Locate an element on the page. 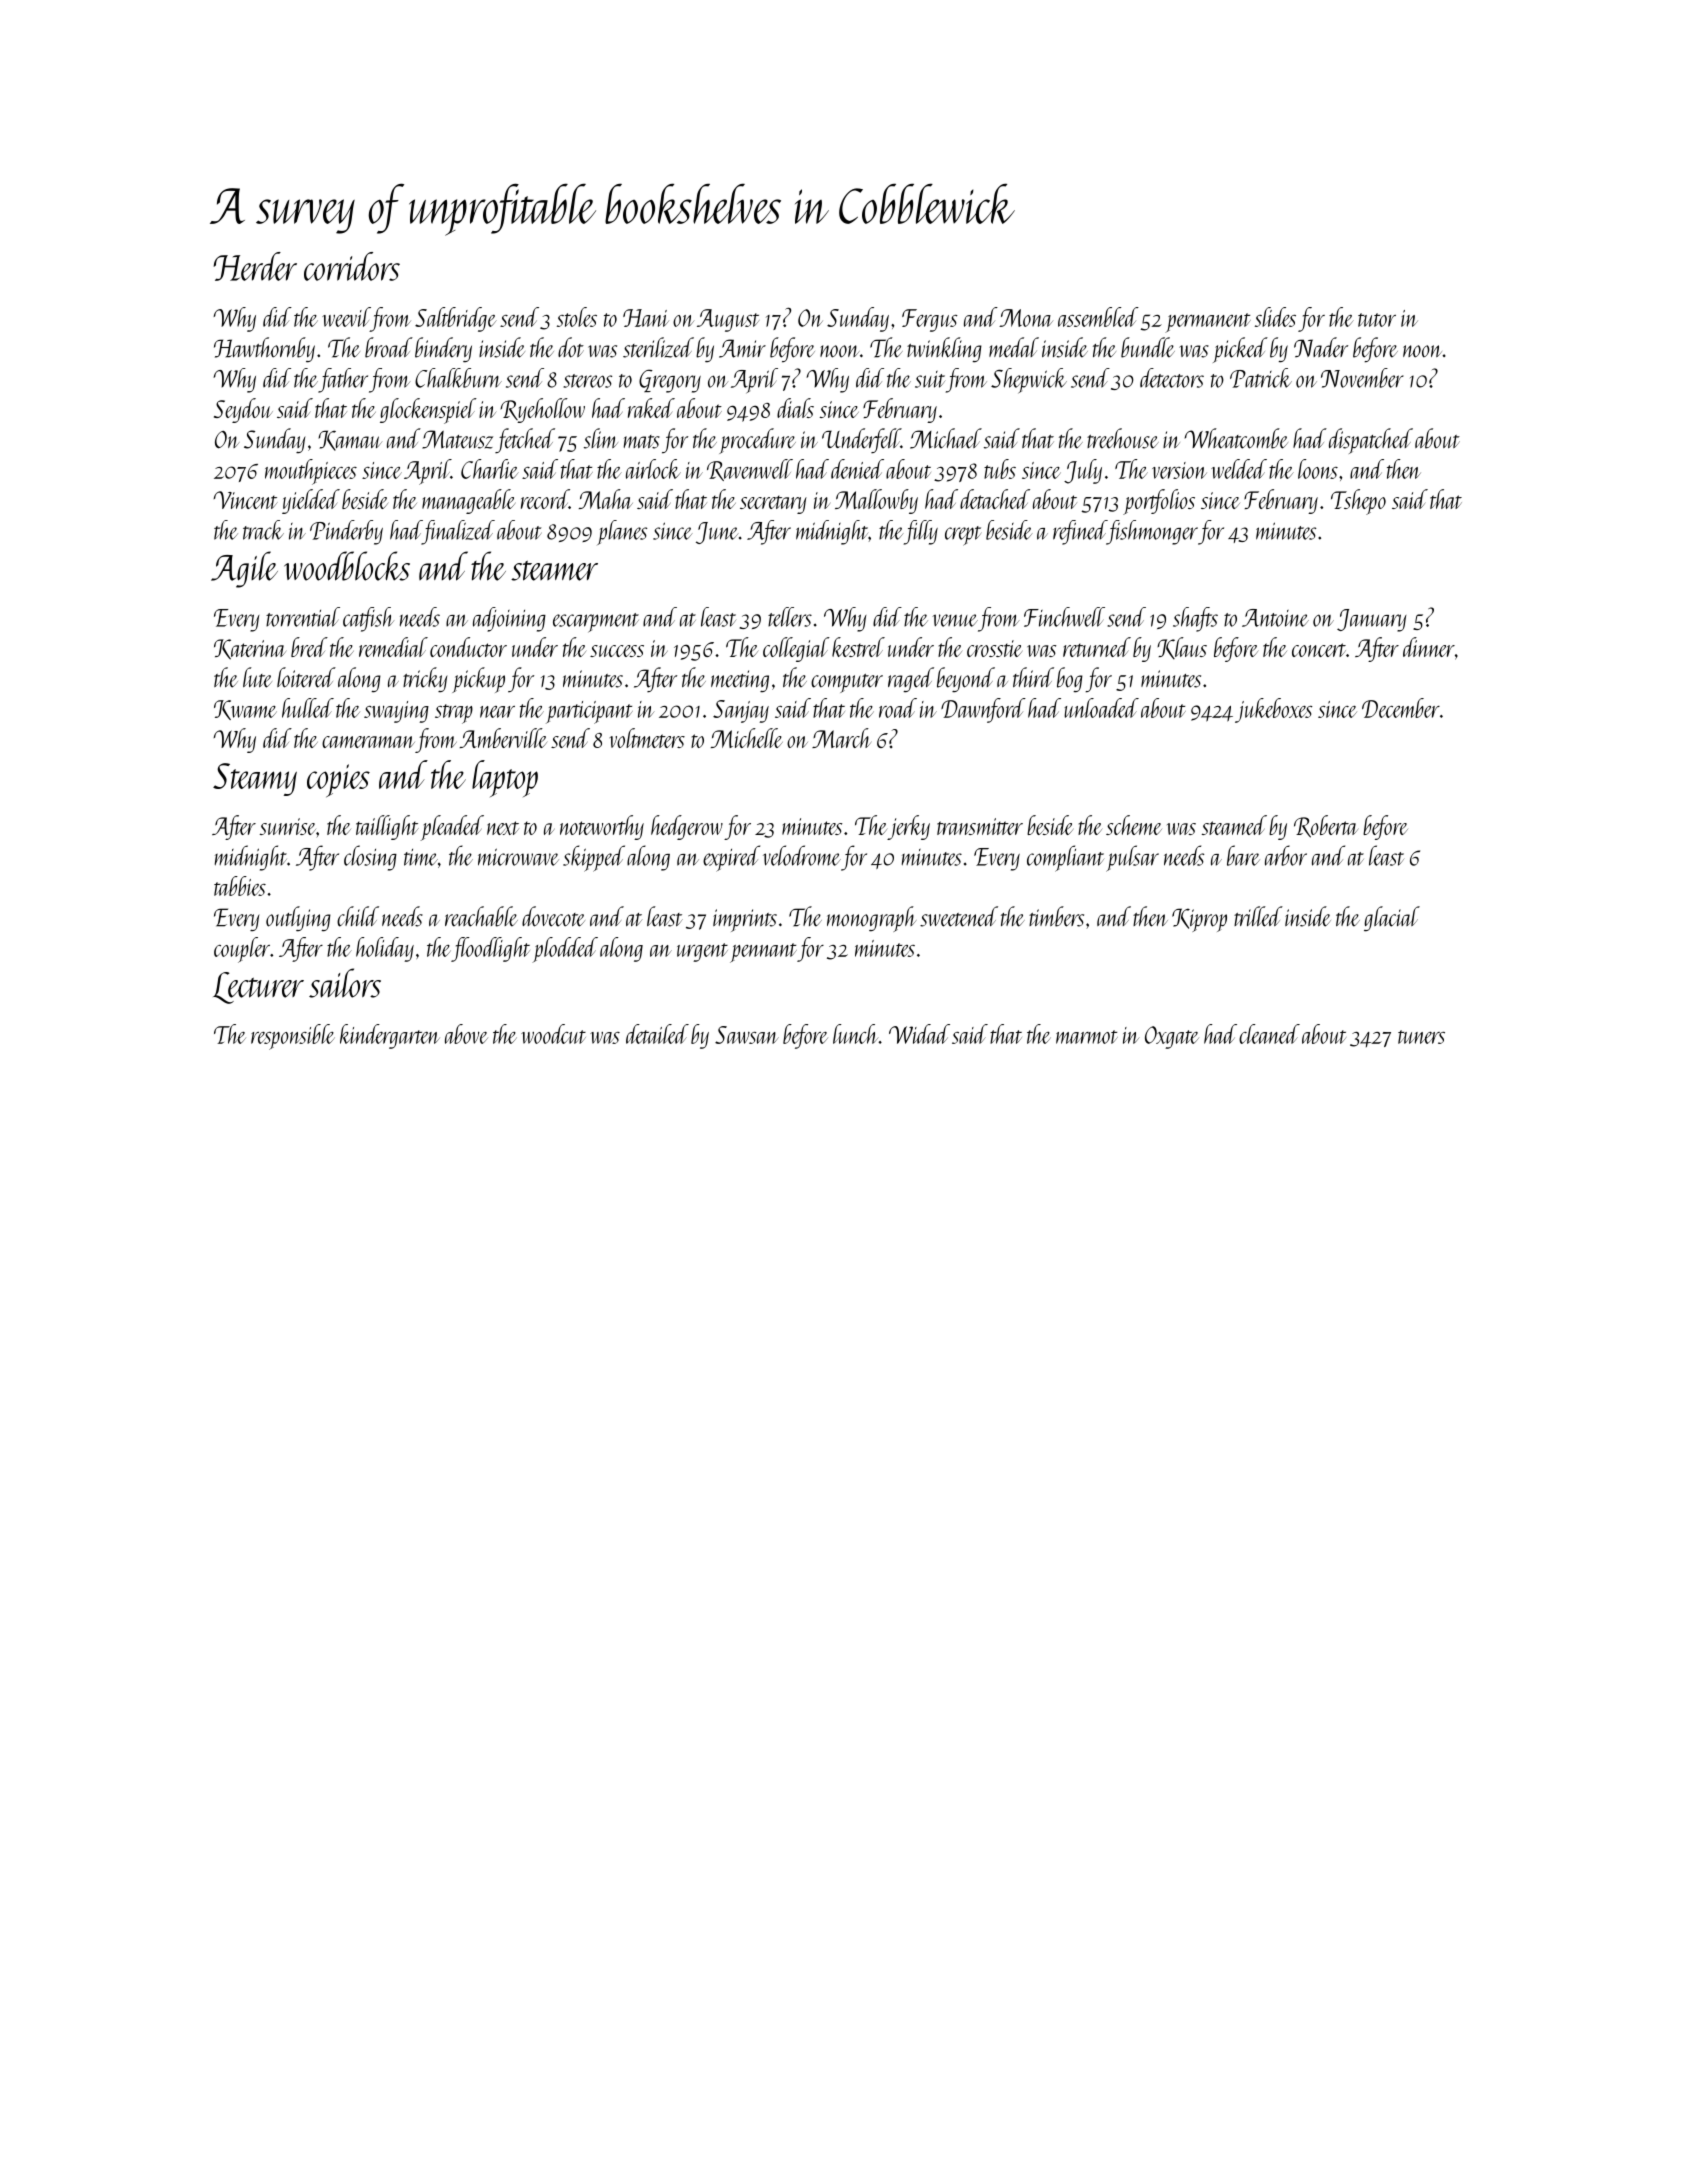 This image has height=2178, width=1683. August is located at coordinates (728, 320).
